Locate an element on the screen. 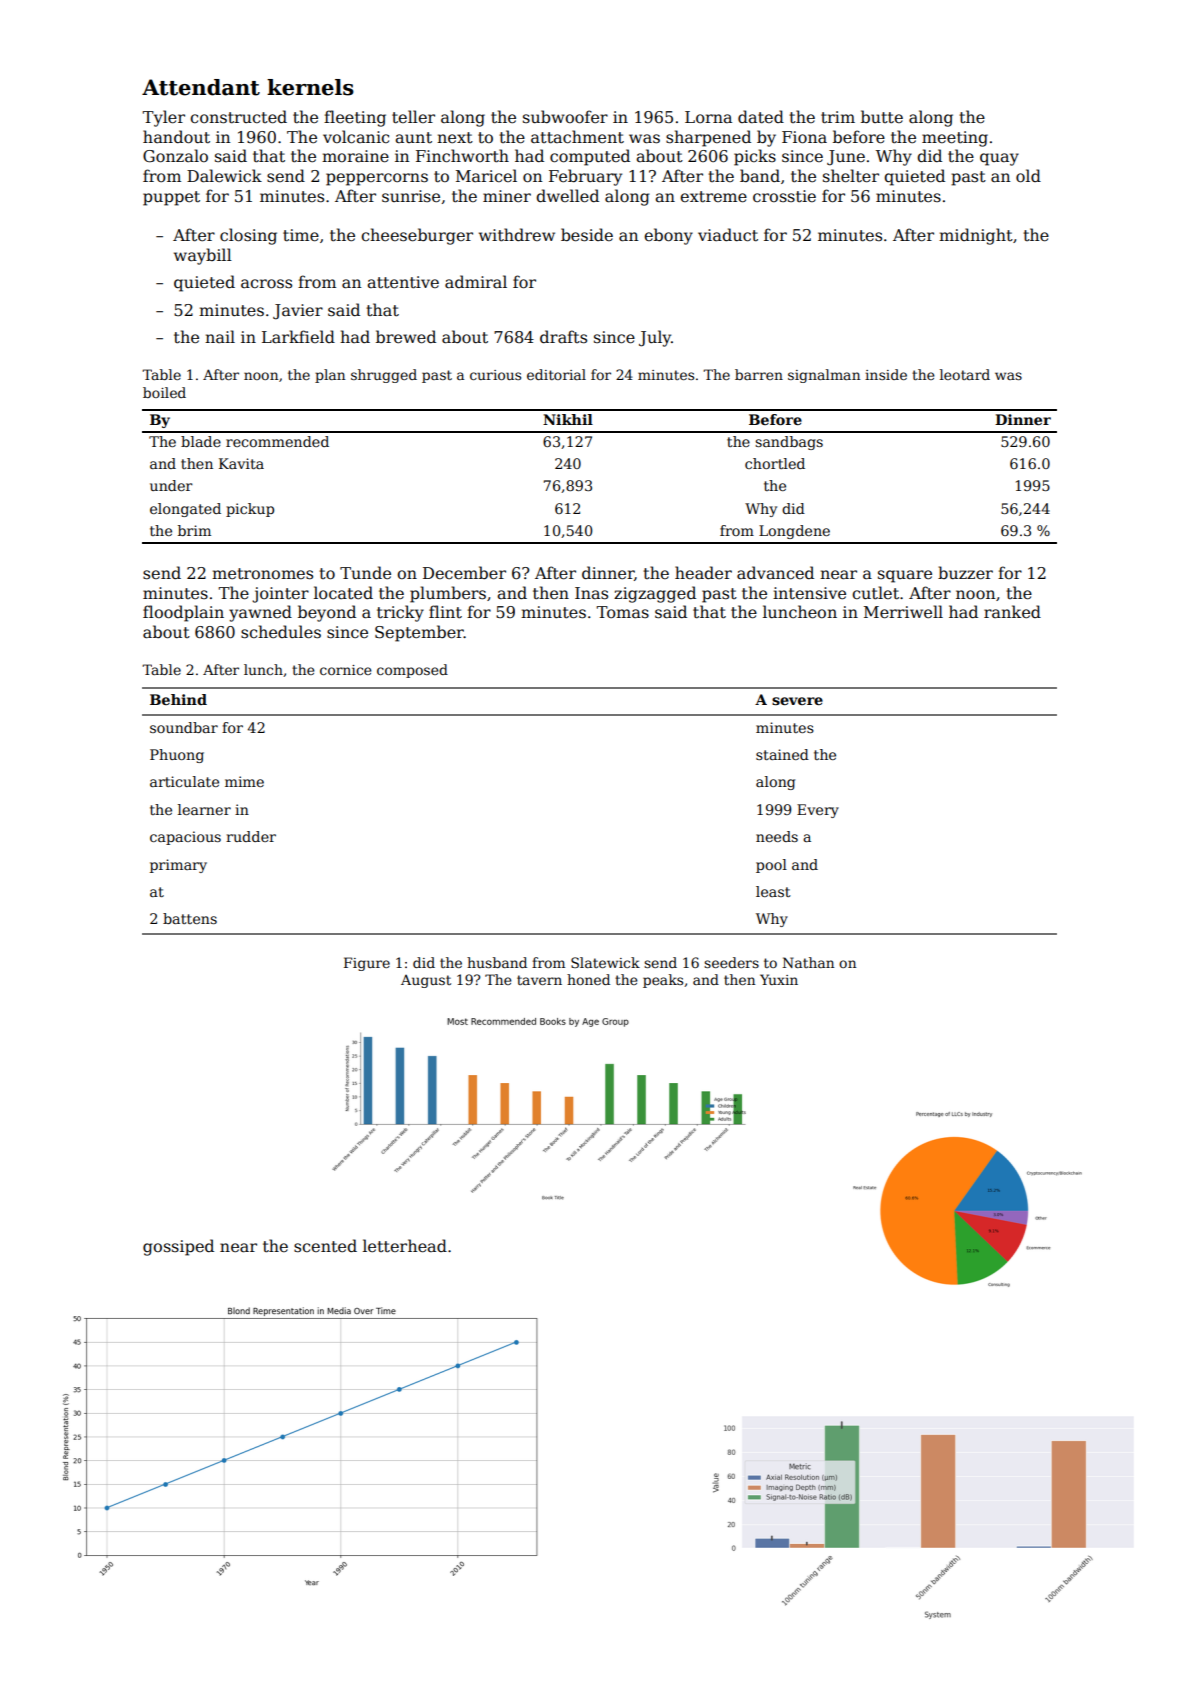 The height and width of the screenshot is (1697, 1200). Nathan is located at coordinates (808, 962).
